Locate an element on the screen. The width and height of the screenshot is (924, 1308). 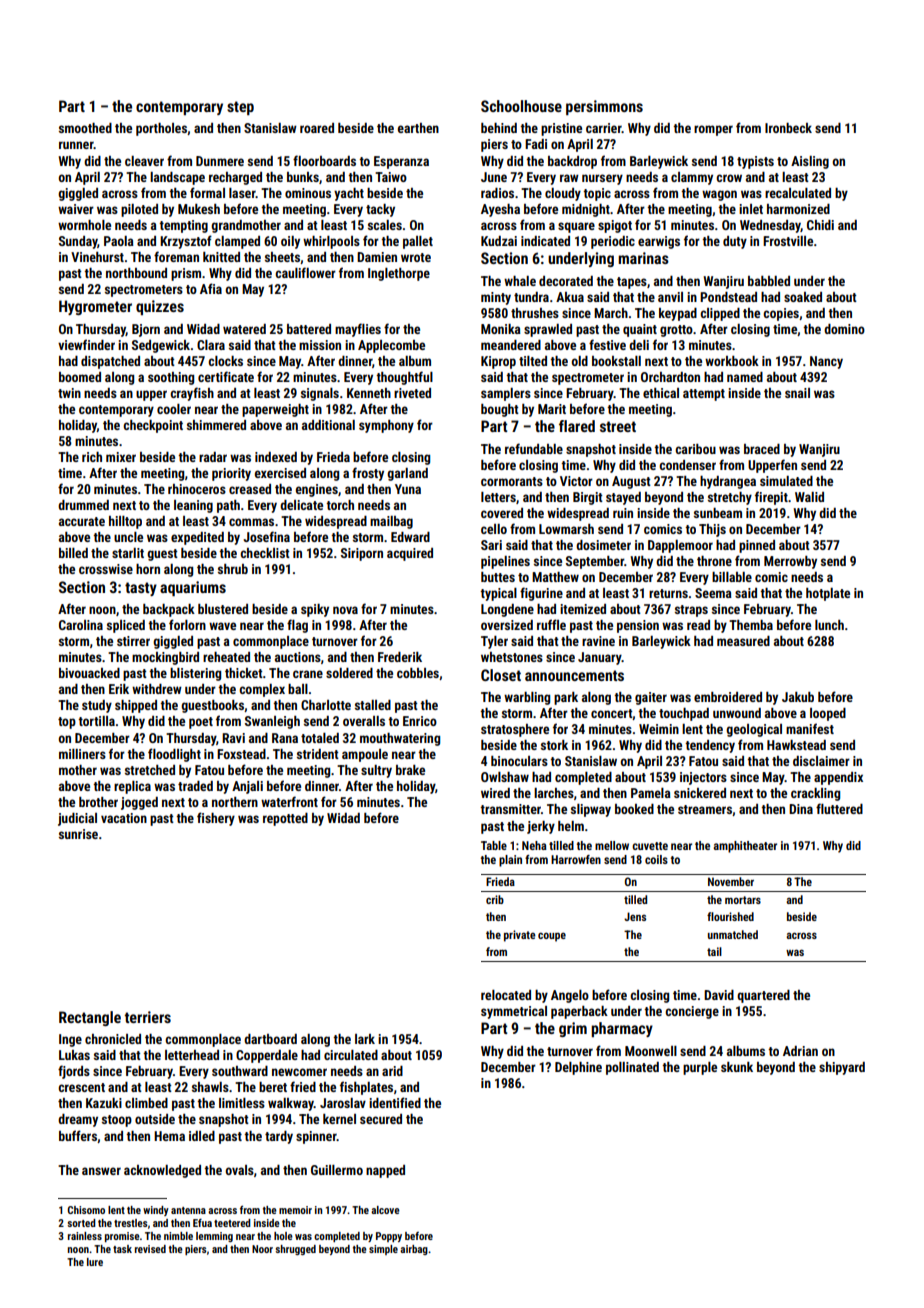
limitless is located at coordinates (242, 1103).
